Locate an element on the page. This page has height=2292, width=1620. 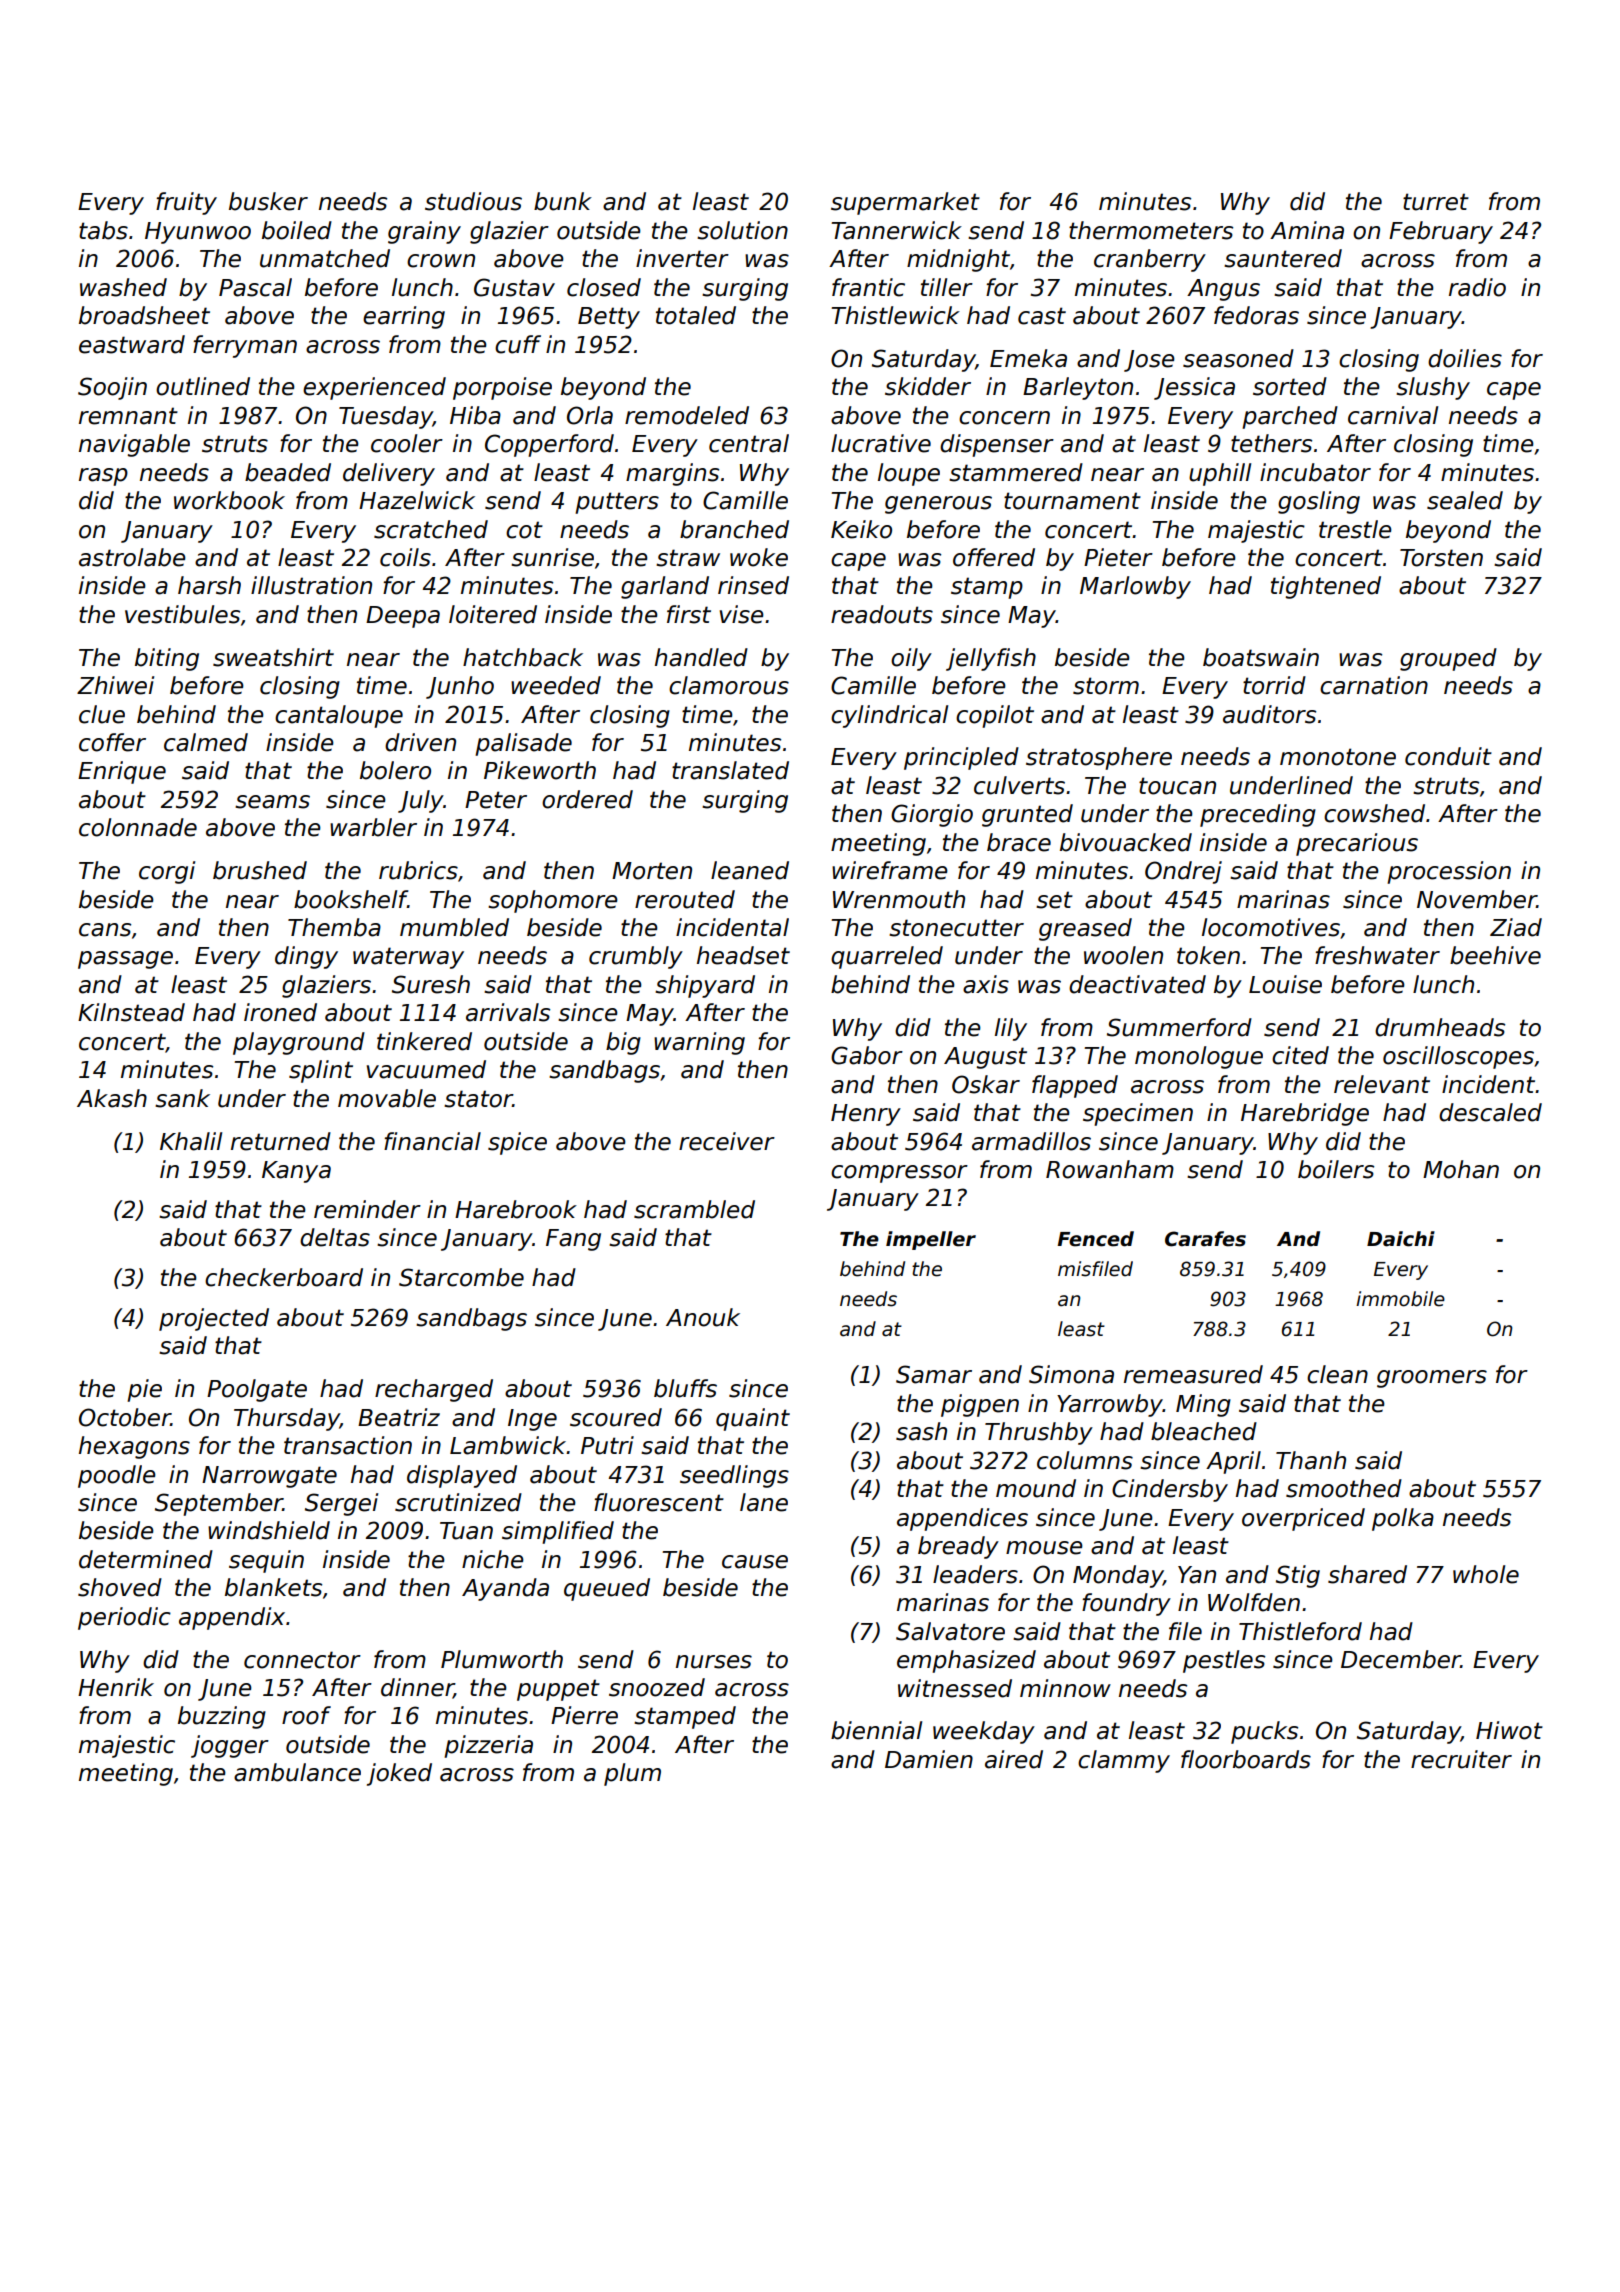
grouped is located at coordinates (1448, 659).
